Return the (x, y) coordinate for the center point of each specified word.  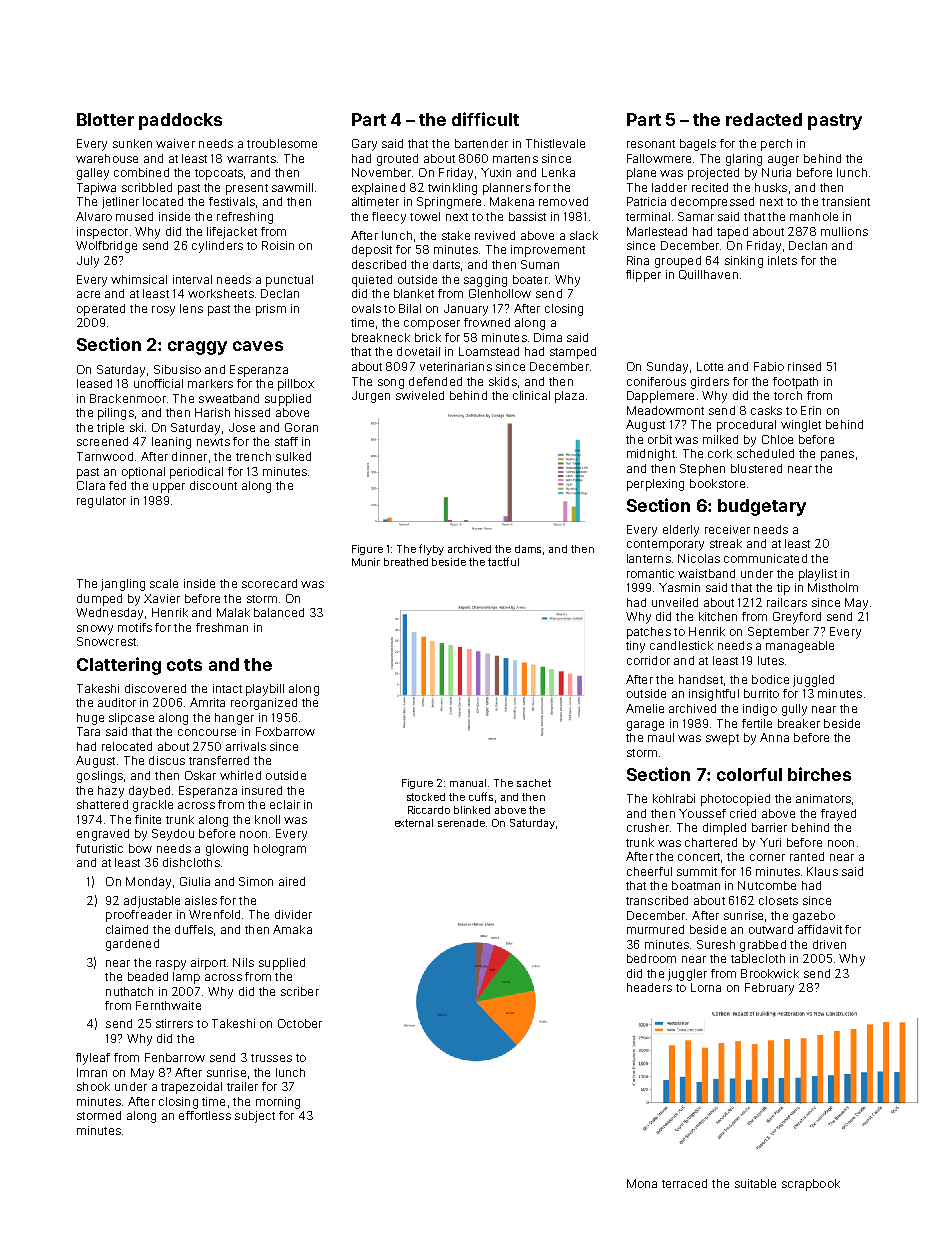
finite (148, 819)
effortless (205, 1115)
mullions (844, 231)
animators (823, 798)
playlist (818, 575)
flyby (431, 549)
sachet (534, 783)
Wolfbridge (106, 247)
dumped (99, 600)
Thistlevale (555, 143)
